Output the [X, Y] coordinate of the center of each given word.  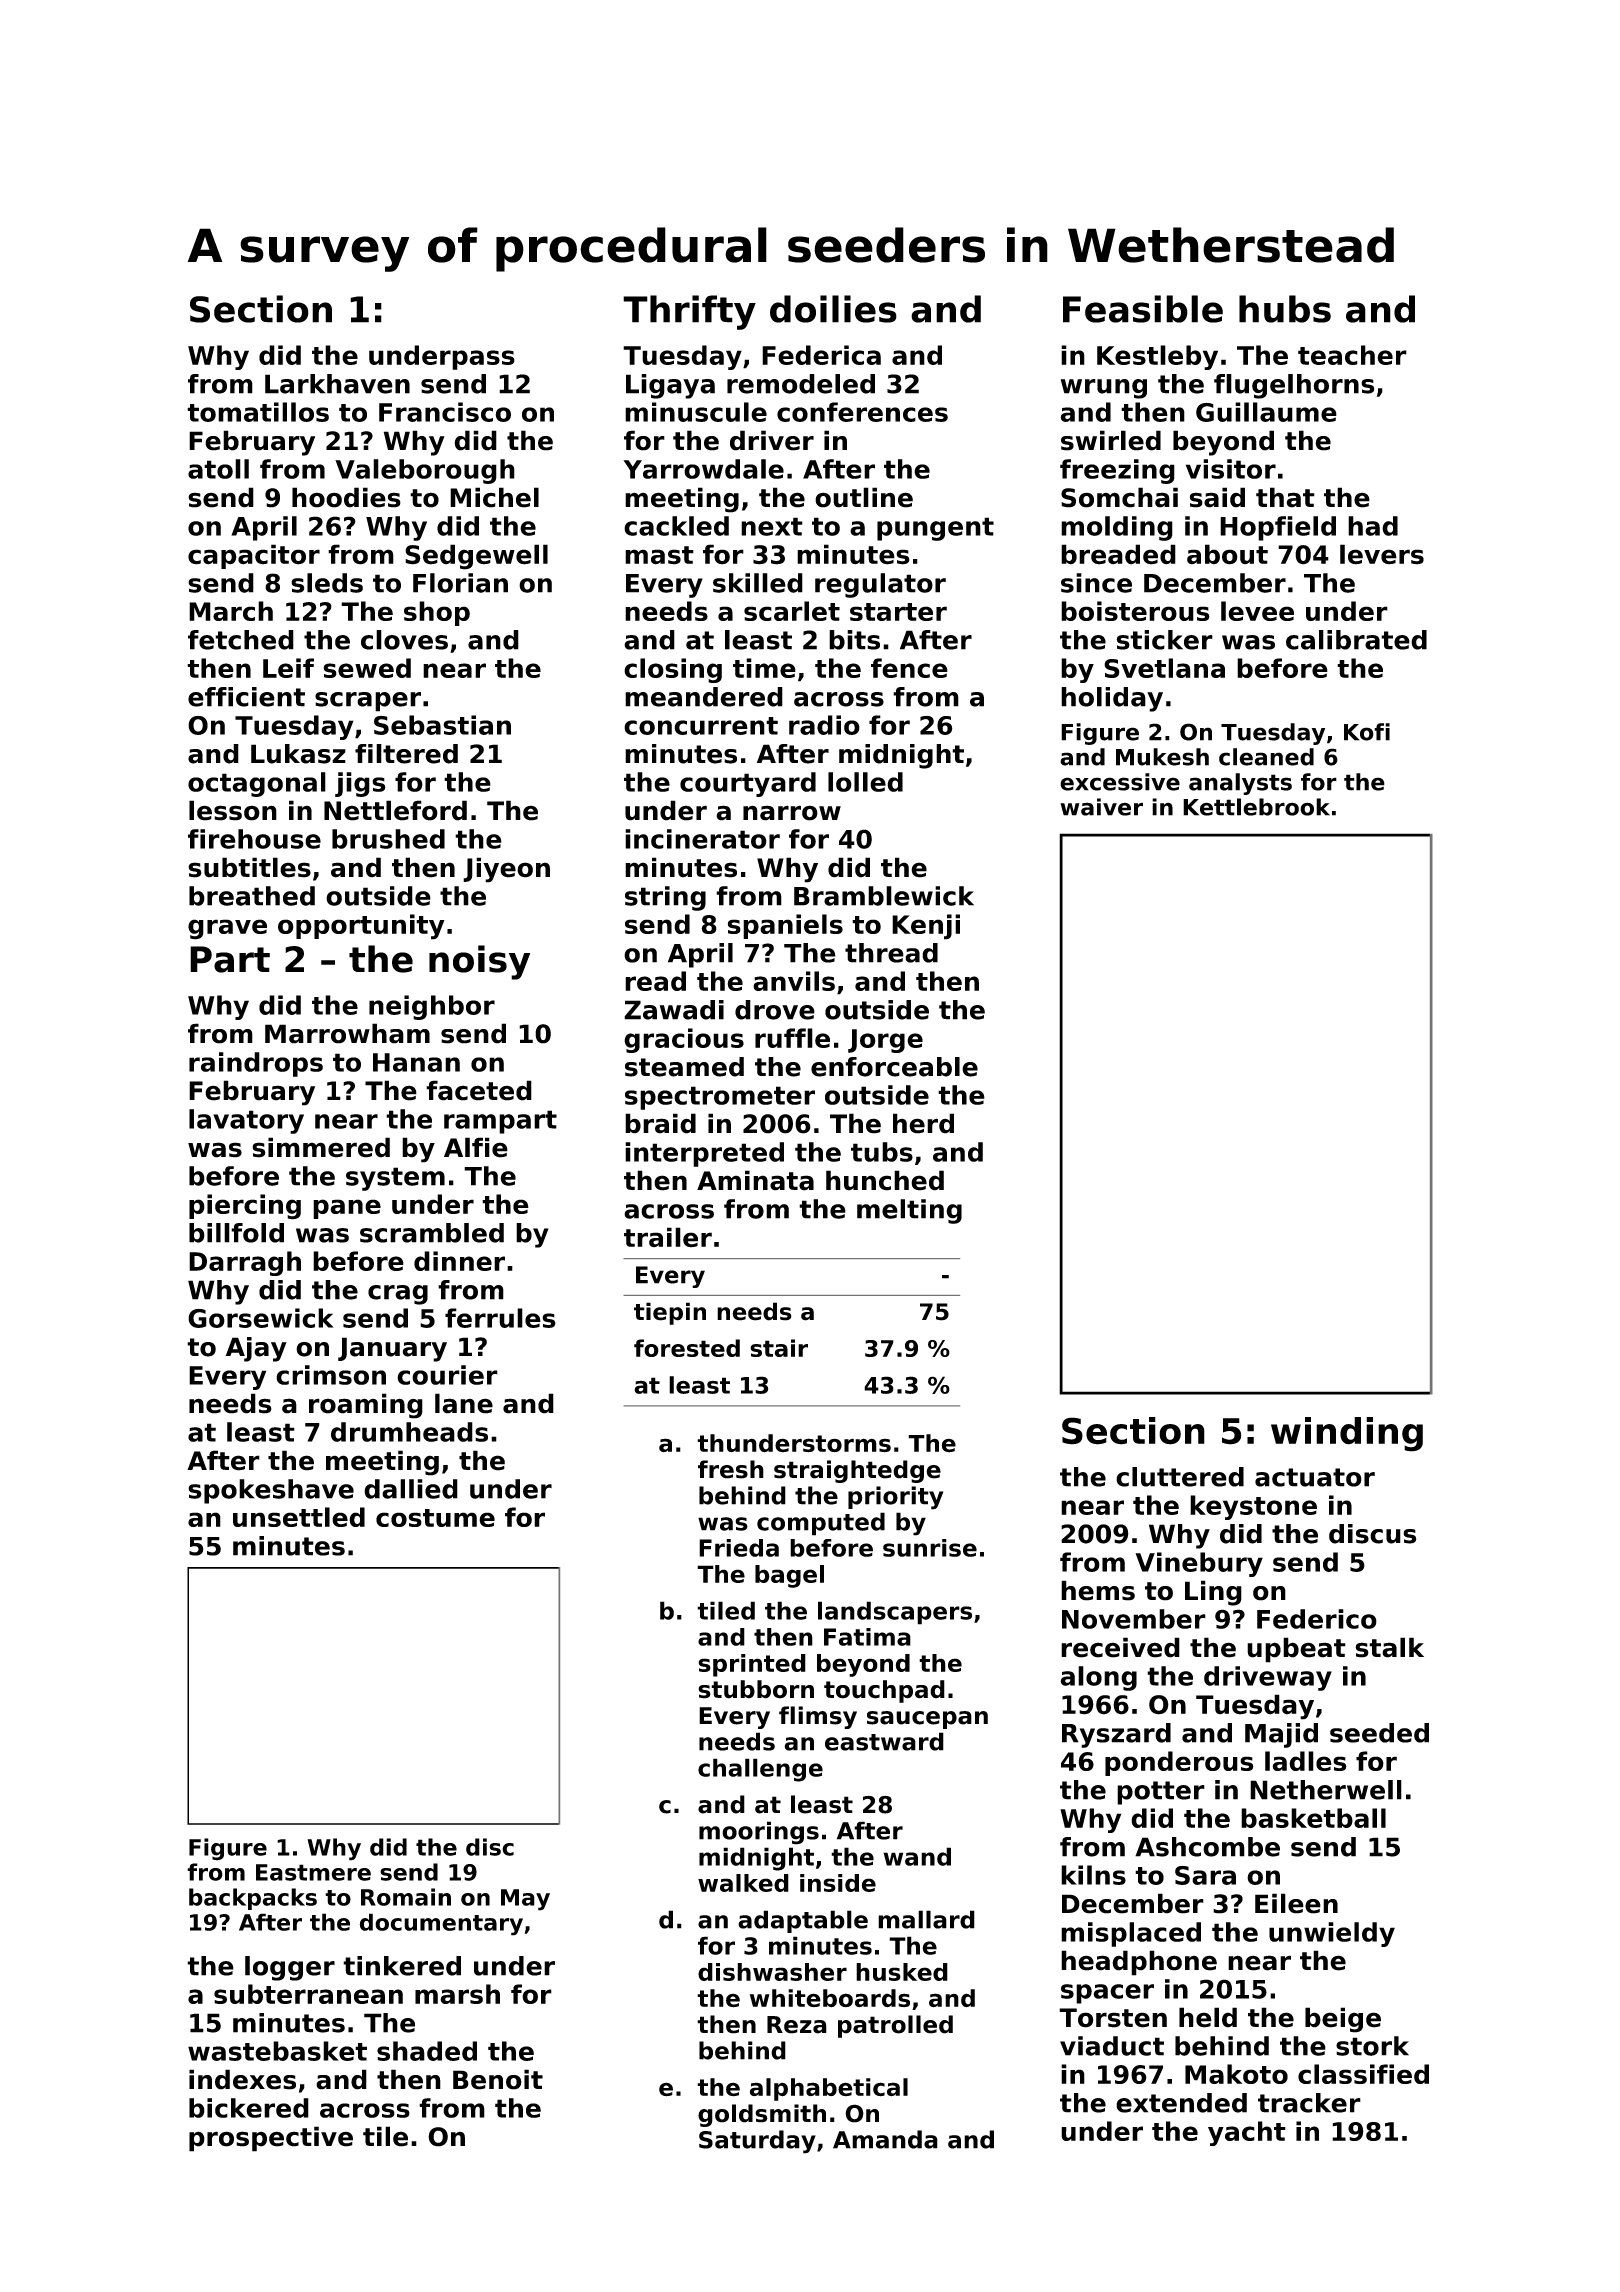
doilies [833, 309]
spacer [1107, 1994]
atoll [218, 469]
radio [824, 725]
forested [687, 1348]
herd [923, 1123]
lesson [233, 810]
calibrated [1356, 640]
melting [909, 1211]
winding [1347, 1434]
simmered [321, 1147]
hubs [1285, 309]
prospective [271, 2139]
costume [435, 1518]
